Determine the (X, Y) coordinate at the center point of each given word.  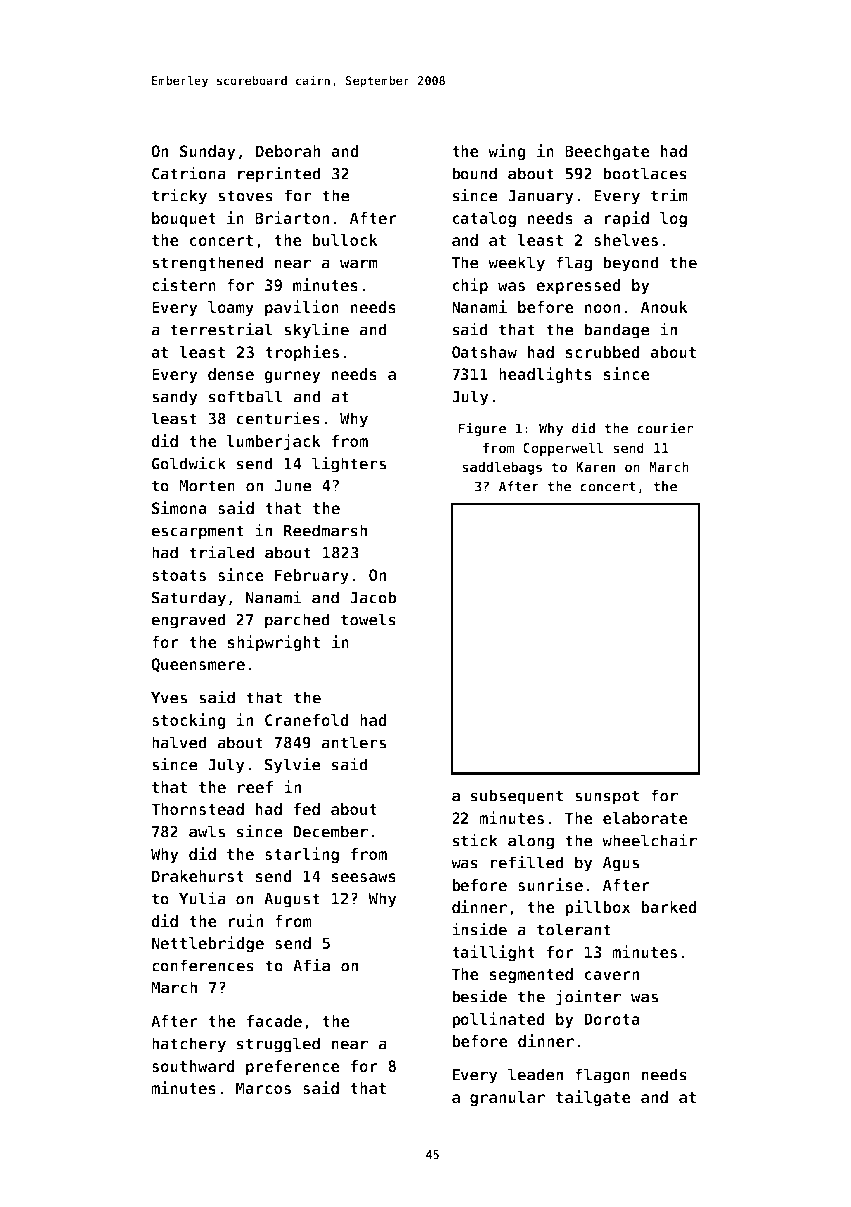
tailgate (593, 1098)
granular (507, 1098)
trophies (302, 353)
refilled (527, 862)
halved (179, 742)
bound (474, 173)
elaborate (645, 818)
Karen (595, 467)
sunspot (607, 797)
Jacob (373, 597)
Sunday (208, 152)
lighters (349, 464)
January (541, 197)
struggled (278, 1045)
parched (297, 621)
